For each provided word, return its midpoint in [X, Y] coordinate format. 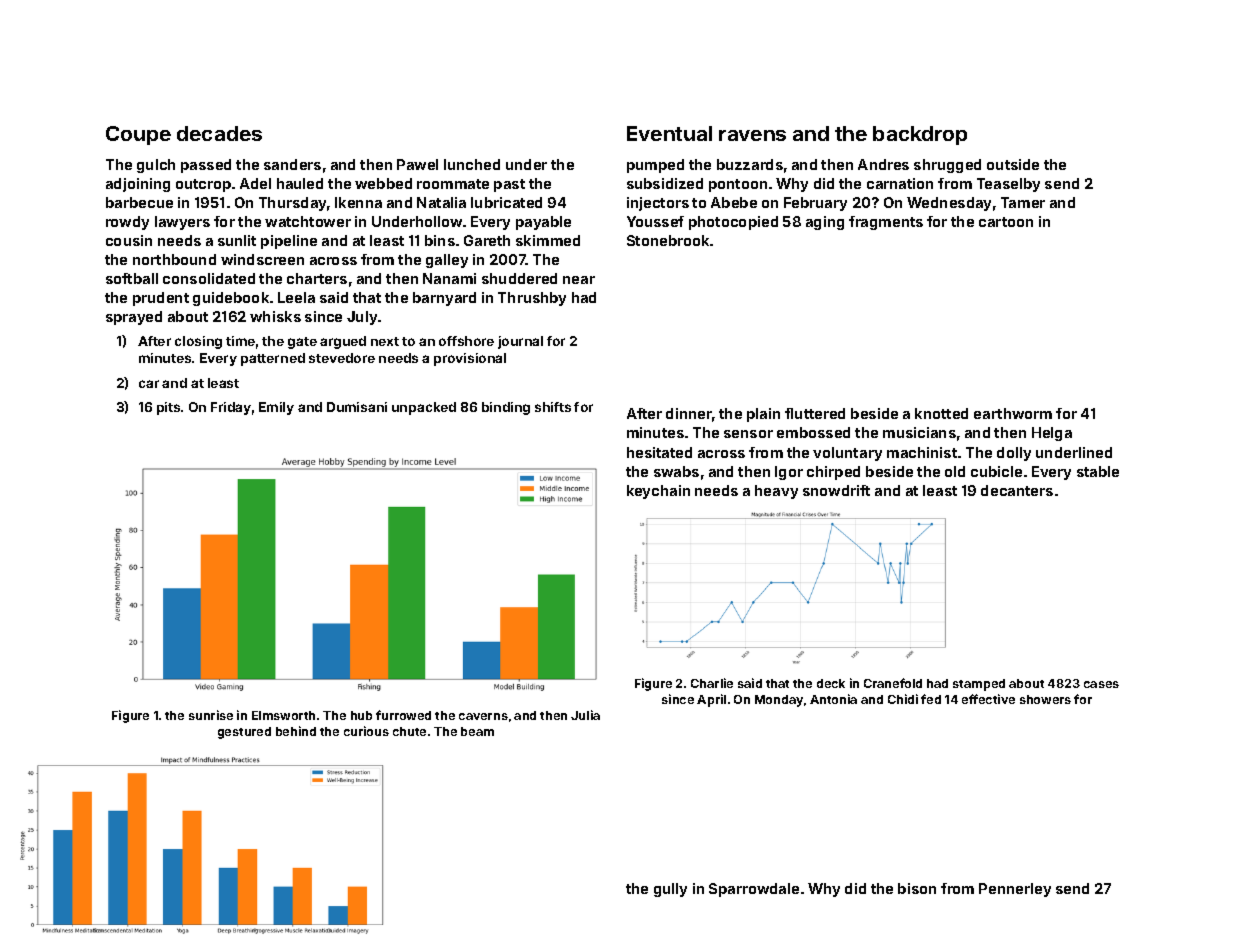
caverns [483, 716]
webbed [383, 183]
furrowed [403, 715]
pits [168, 408]
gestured [244, 733]
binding [506, 408]
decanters [1017, 490]
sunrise [211, 715]
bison [917, 888]
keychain [658, 492]
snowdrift [836, 490]
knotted [941, 413]
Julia [585, 715]
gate [302, 343]
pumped [655, 166]
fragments [886, 223]
